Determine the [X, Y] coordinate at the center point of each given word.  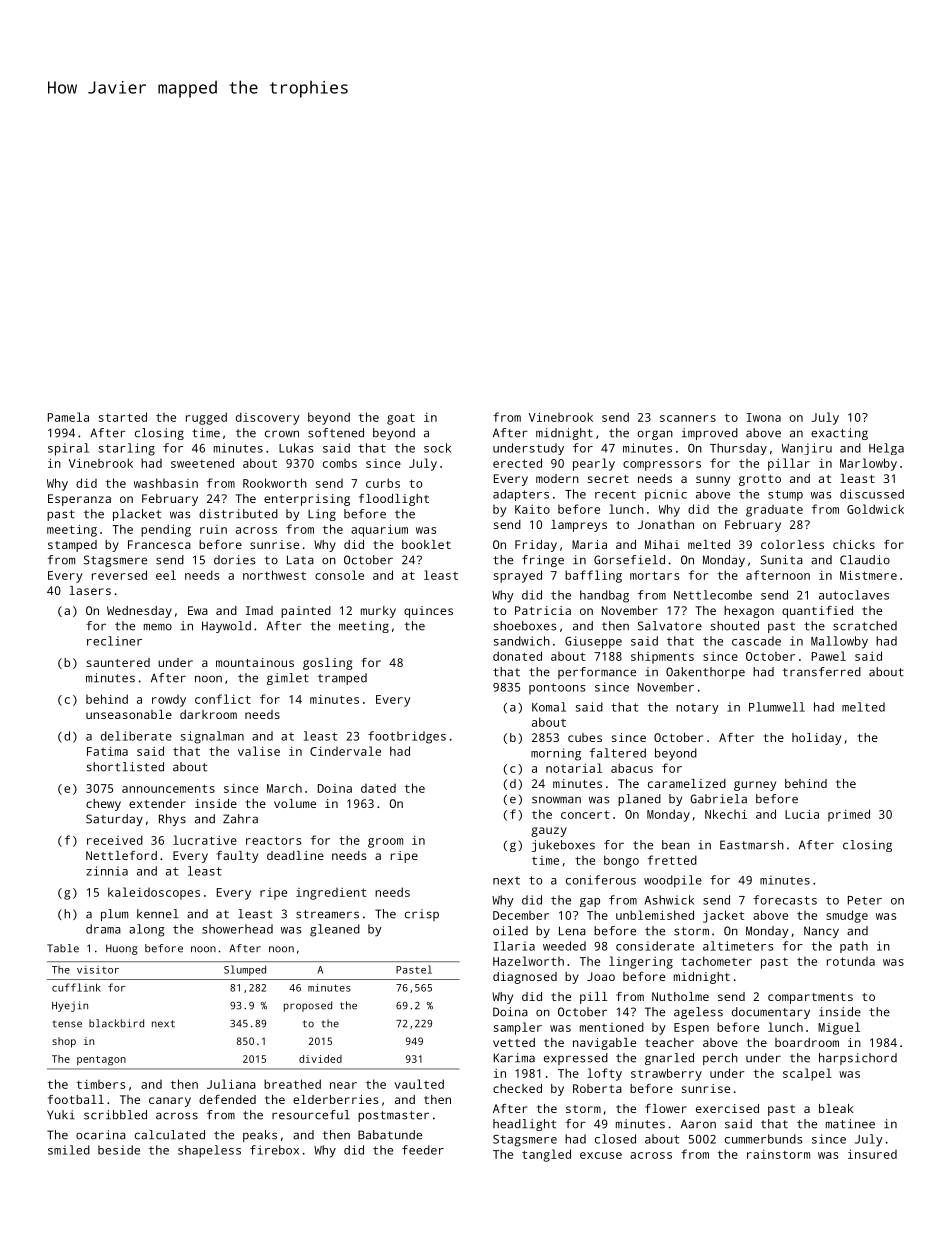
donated [517, 656]
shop [64, 1042]
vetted [514, 1042]
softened [336, 433]
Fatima [107, 751]
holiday [816, 739]
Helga [886, 449]
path [854, 947]
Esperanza [79, 500]
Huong [122, 949]
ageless [698, 1013]
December [521, 915]
